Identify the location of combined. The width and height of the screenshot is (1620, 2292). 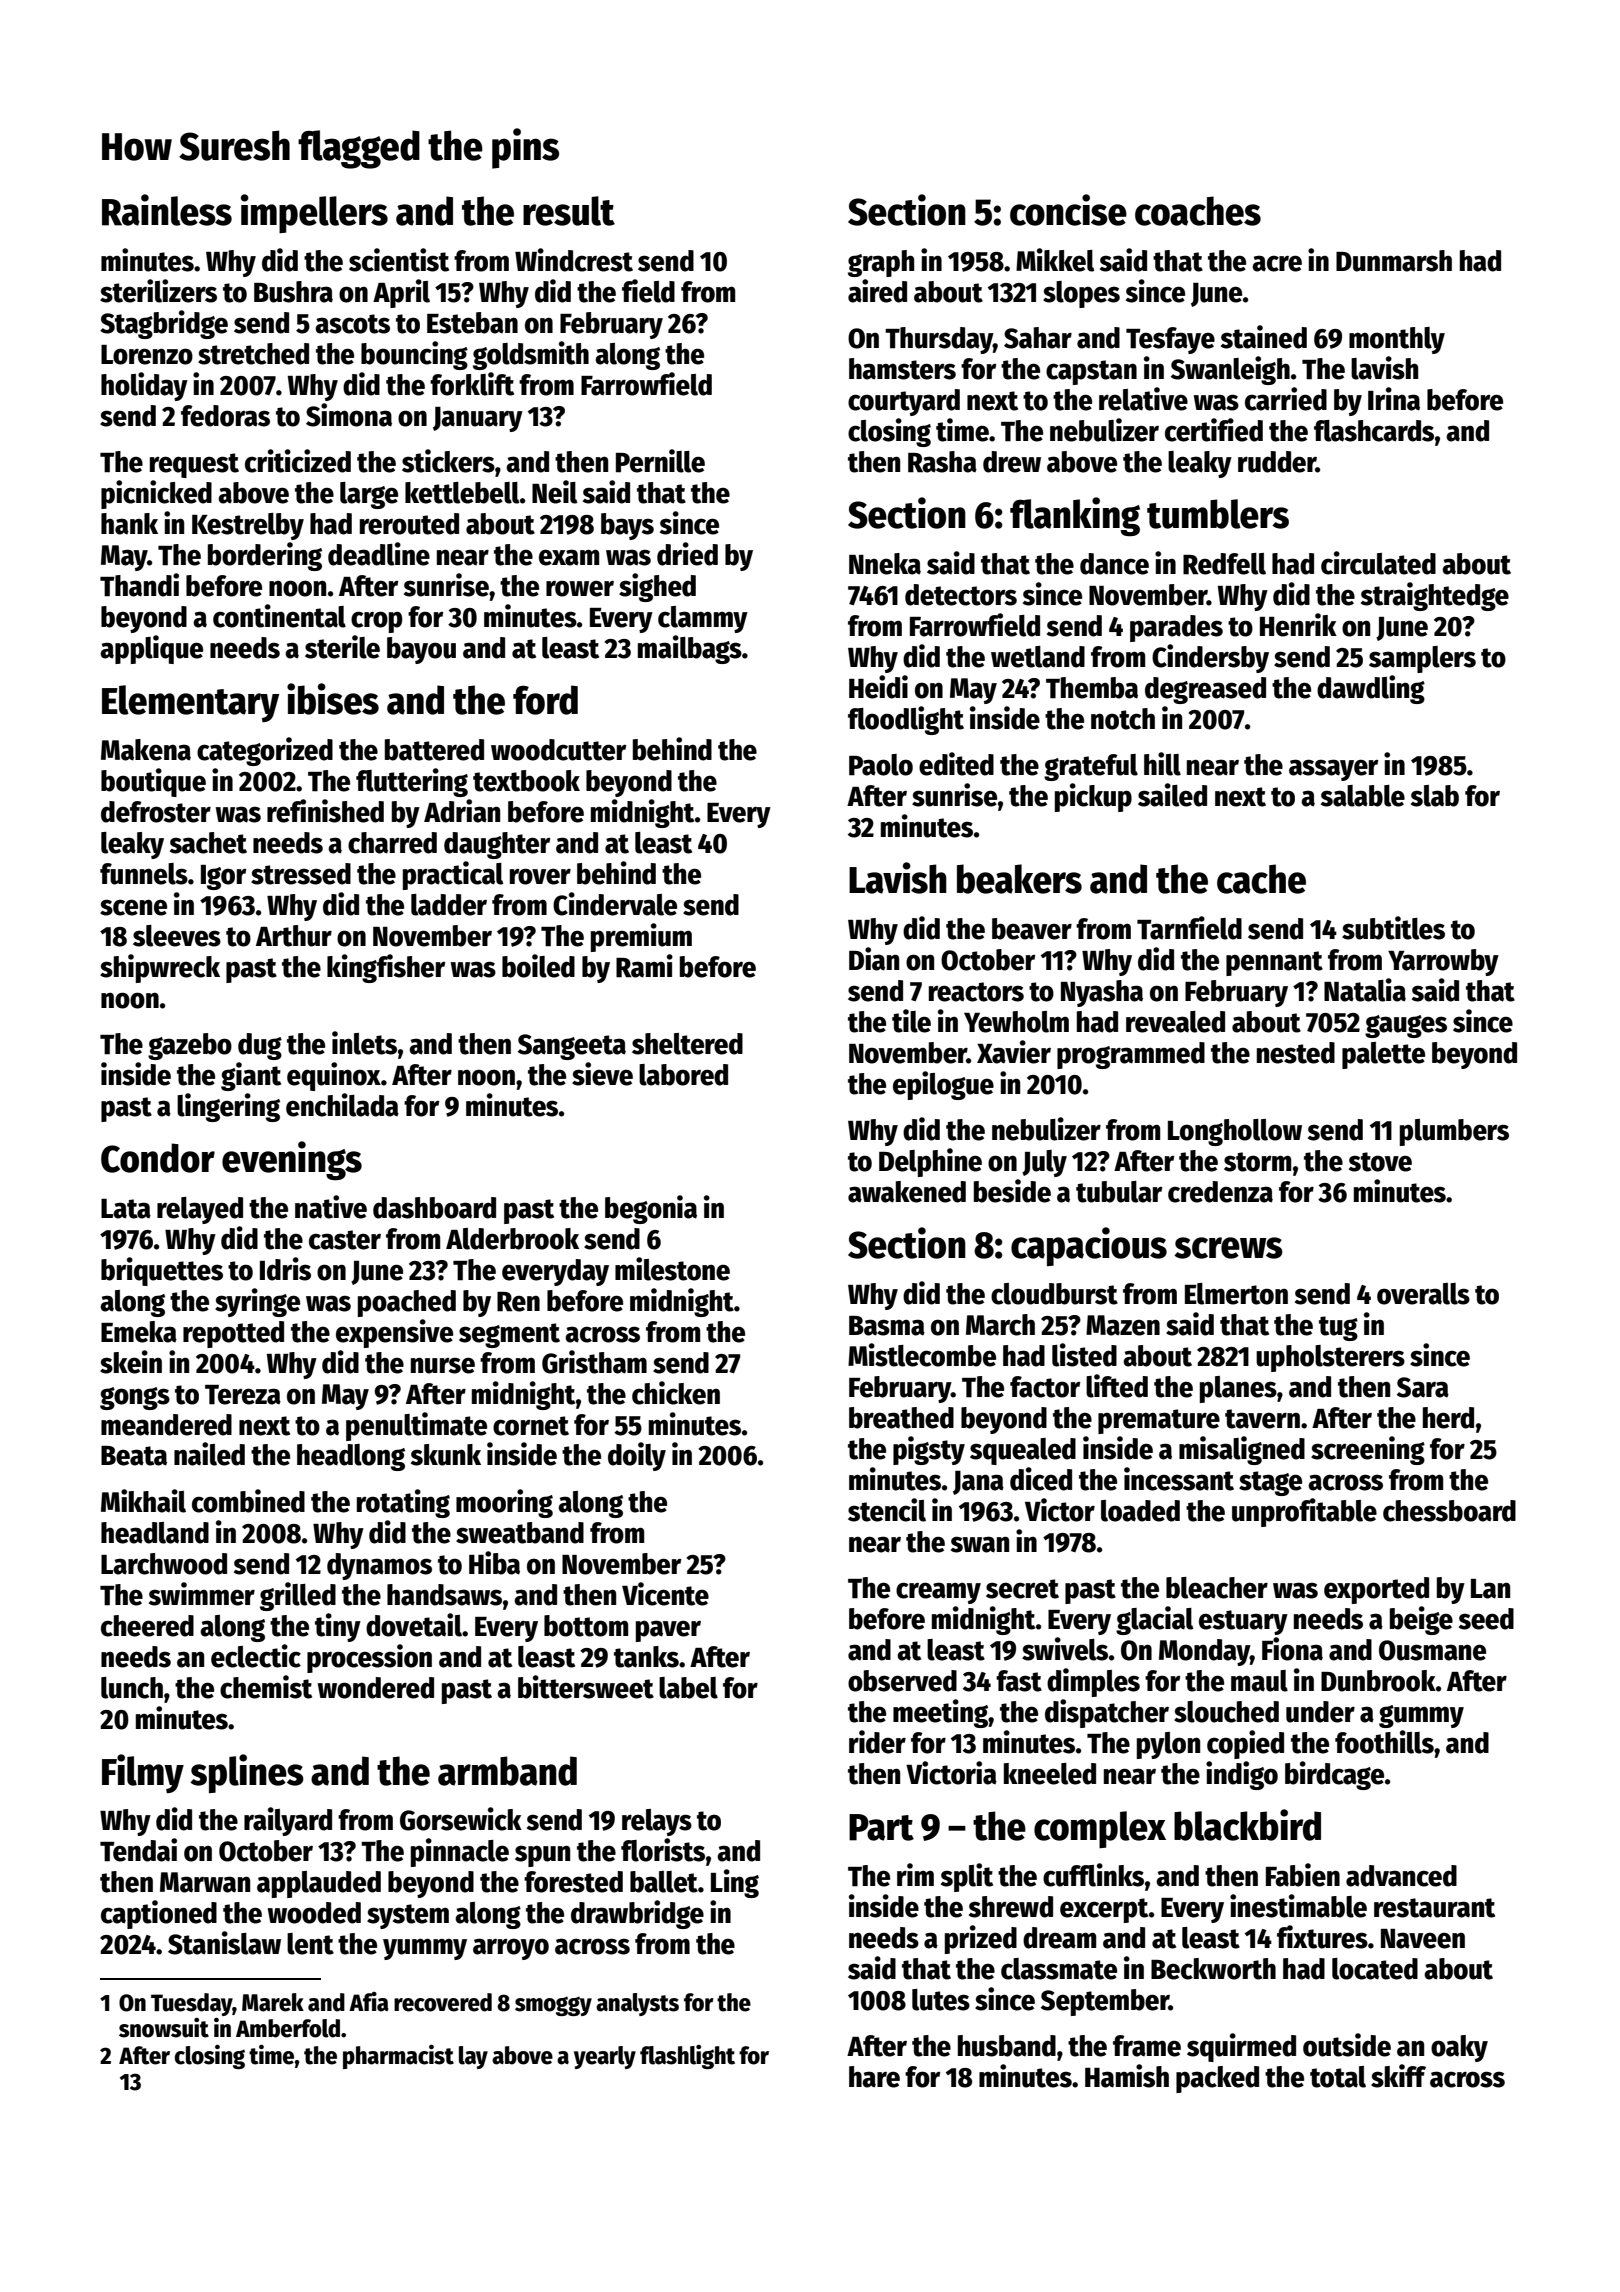
(248, 1501).
